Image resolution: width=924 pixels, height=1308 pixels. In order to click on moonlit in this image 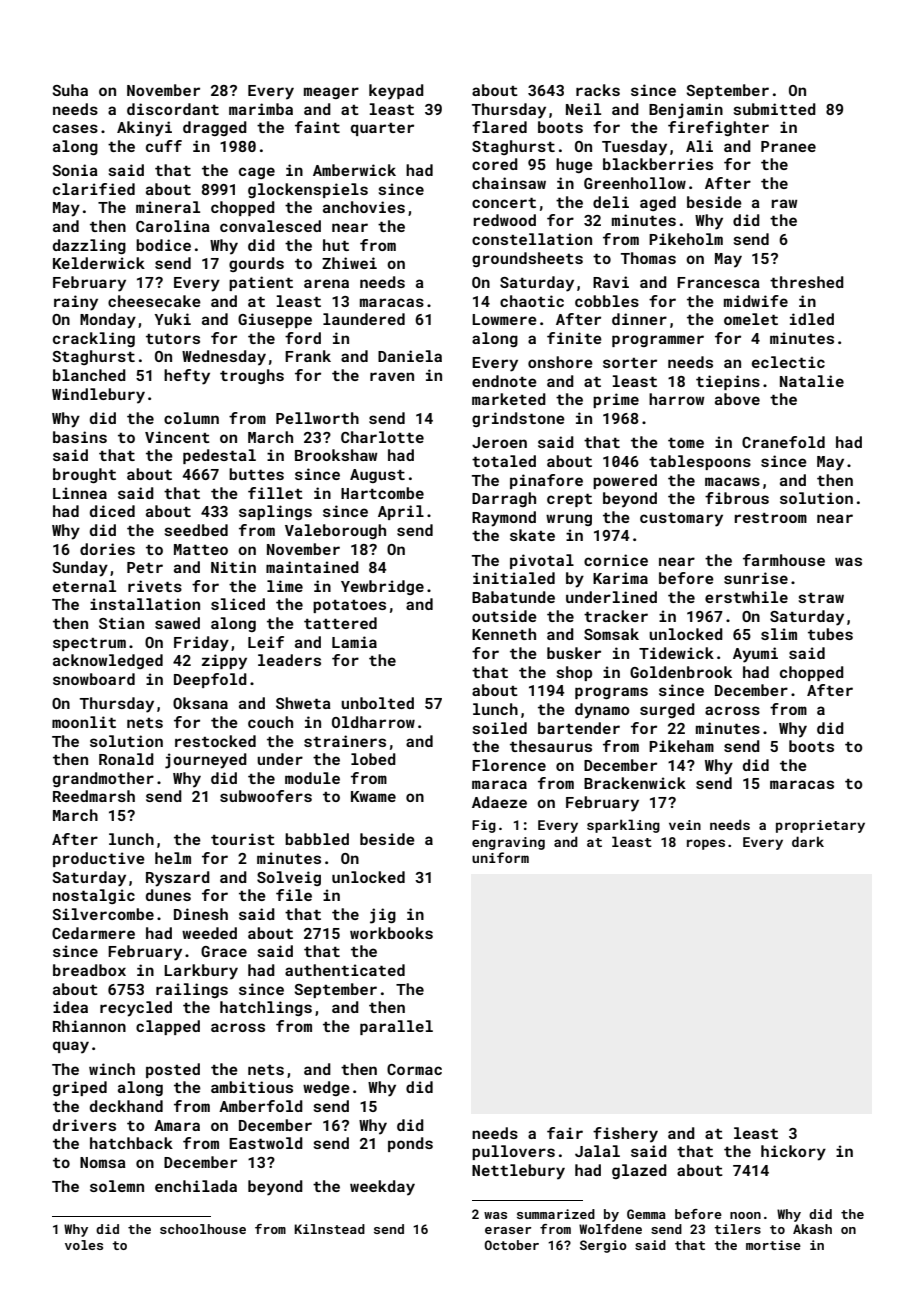, I will do `click(84, 722)`.
